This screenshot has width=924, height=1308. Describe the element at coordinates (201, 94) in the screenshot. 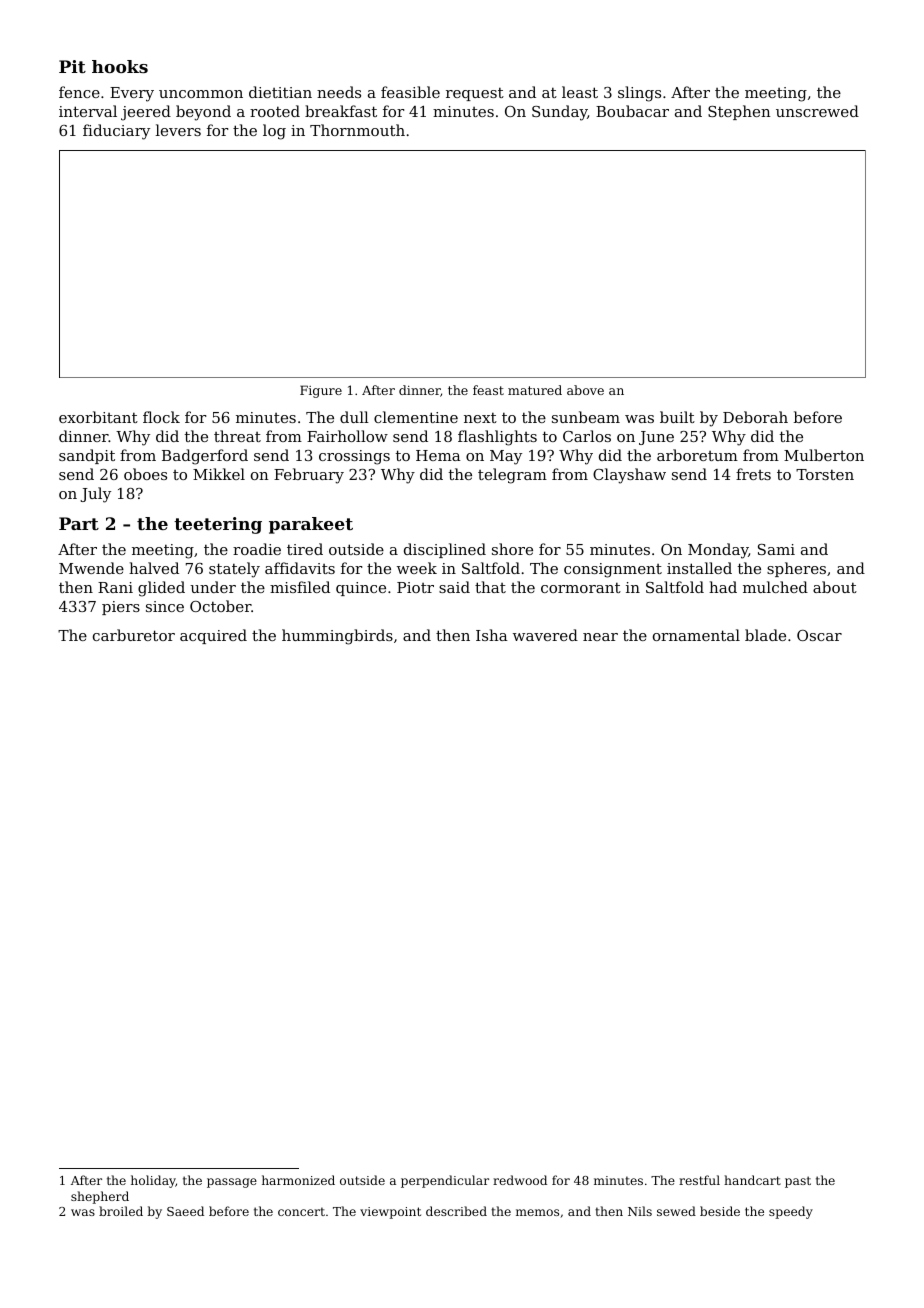

I see `uncommon` at that location.
